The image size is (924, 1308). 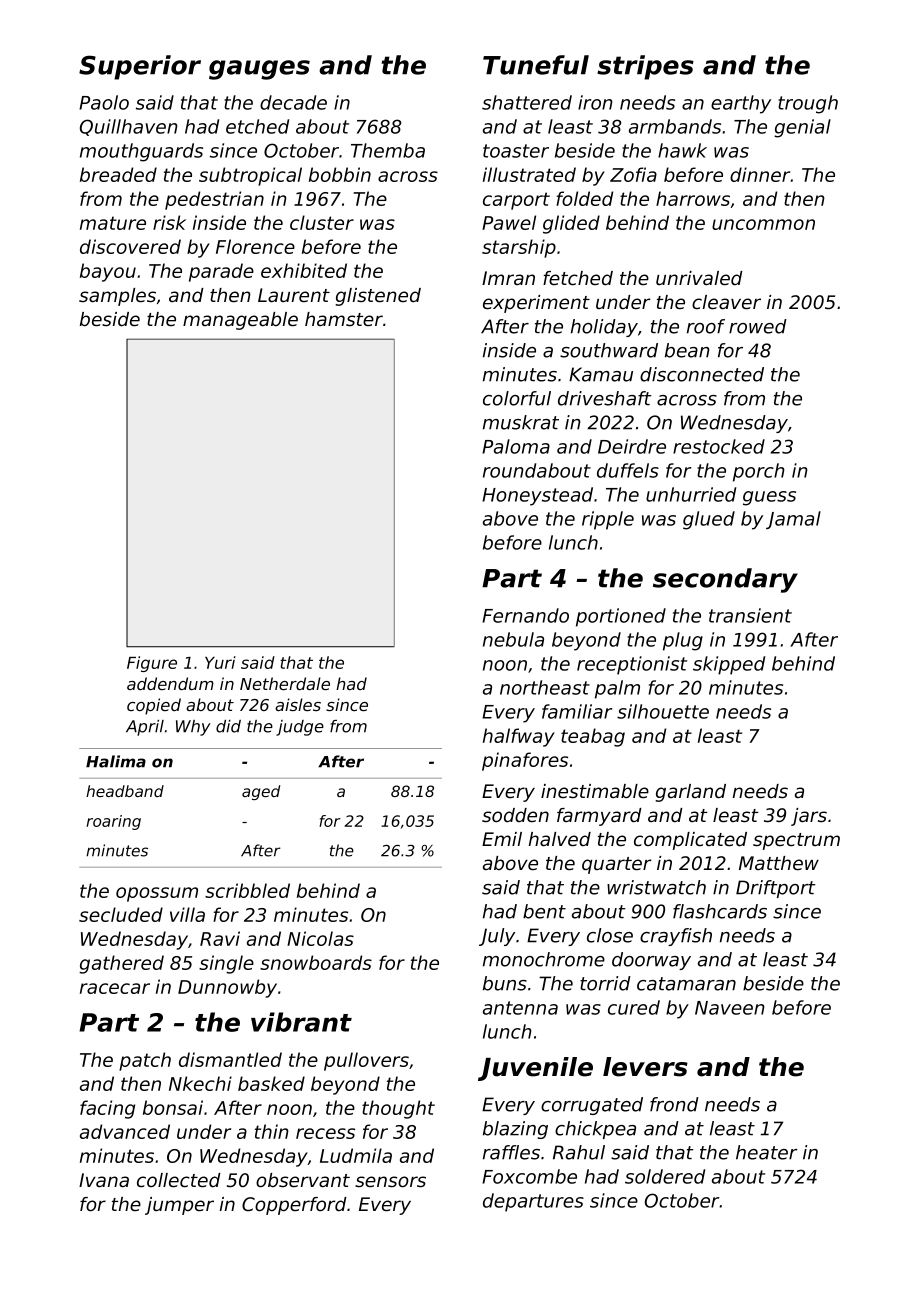 What do you see at coordinates (682, 150) in the screenshot?
I see `hawk` at bounding box center [682, 150].
